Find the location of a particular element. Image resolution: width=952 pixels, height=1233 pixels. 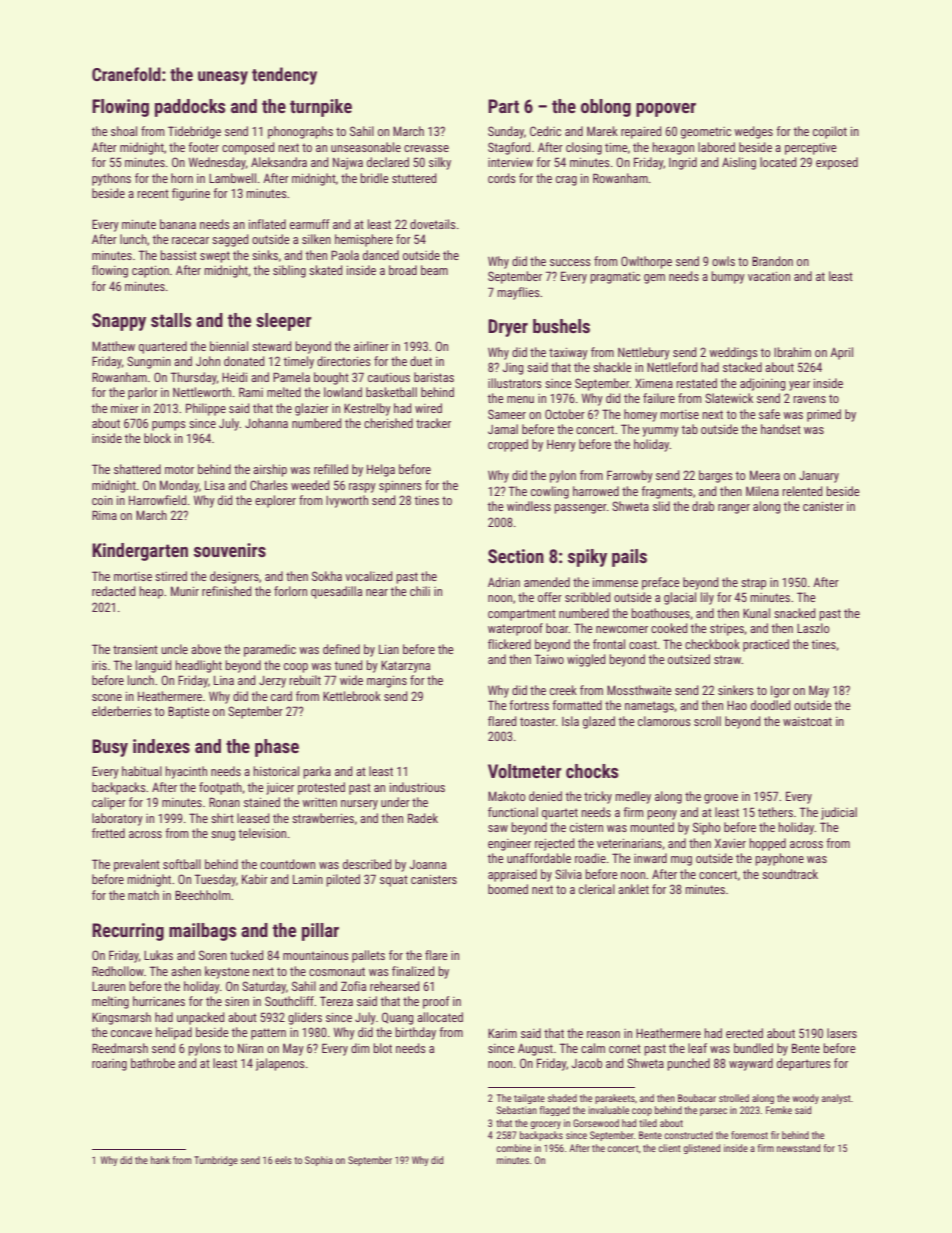

Aisling is located at coordinates (739, 163).
